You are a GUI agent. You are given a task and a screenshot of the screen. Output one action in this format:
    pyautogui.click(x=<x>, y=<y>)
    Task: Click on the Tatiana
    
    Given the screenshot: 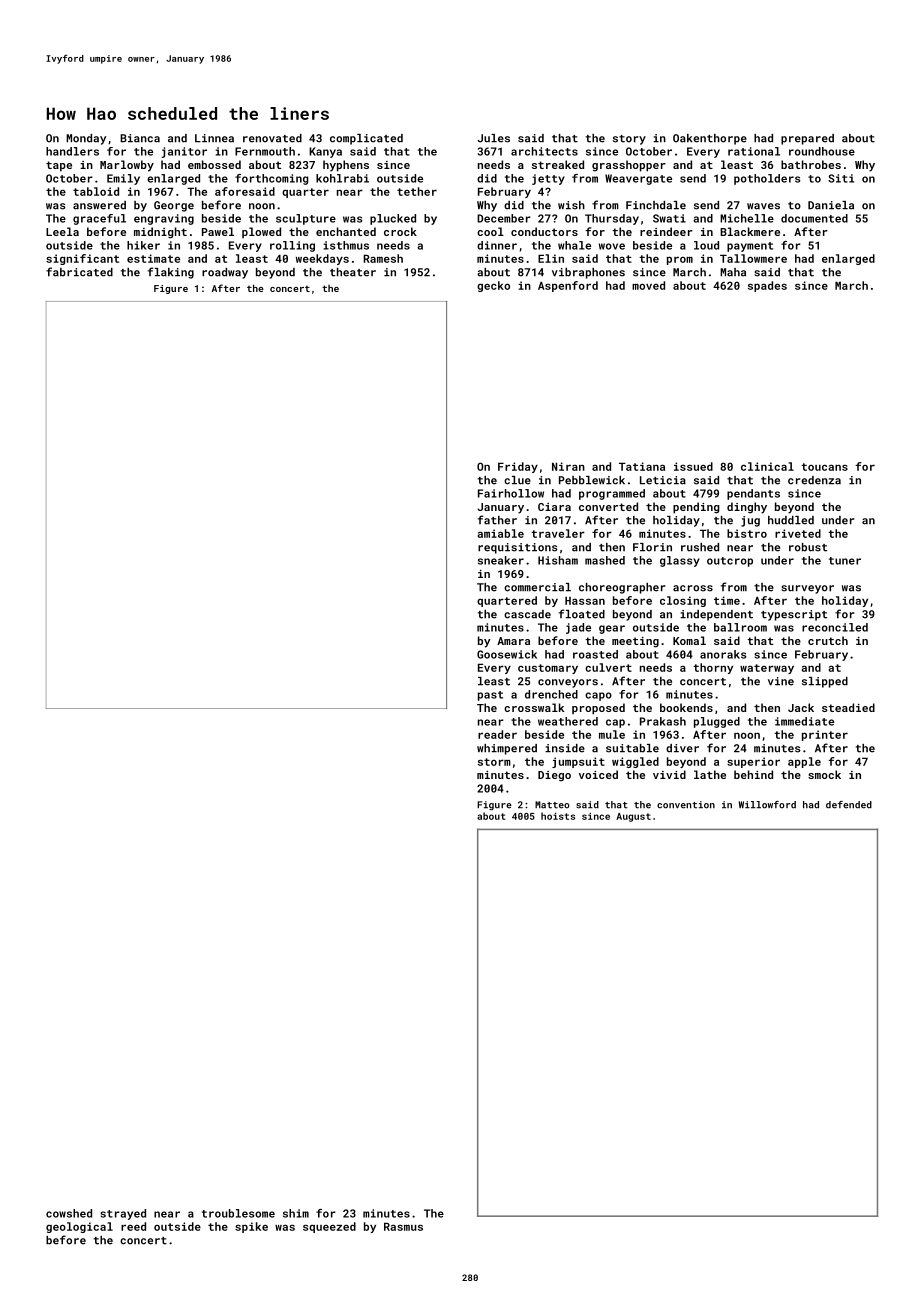 What is the action you would take?
    pyautogui.click(x=642, y=466)
